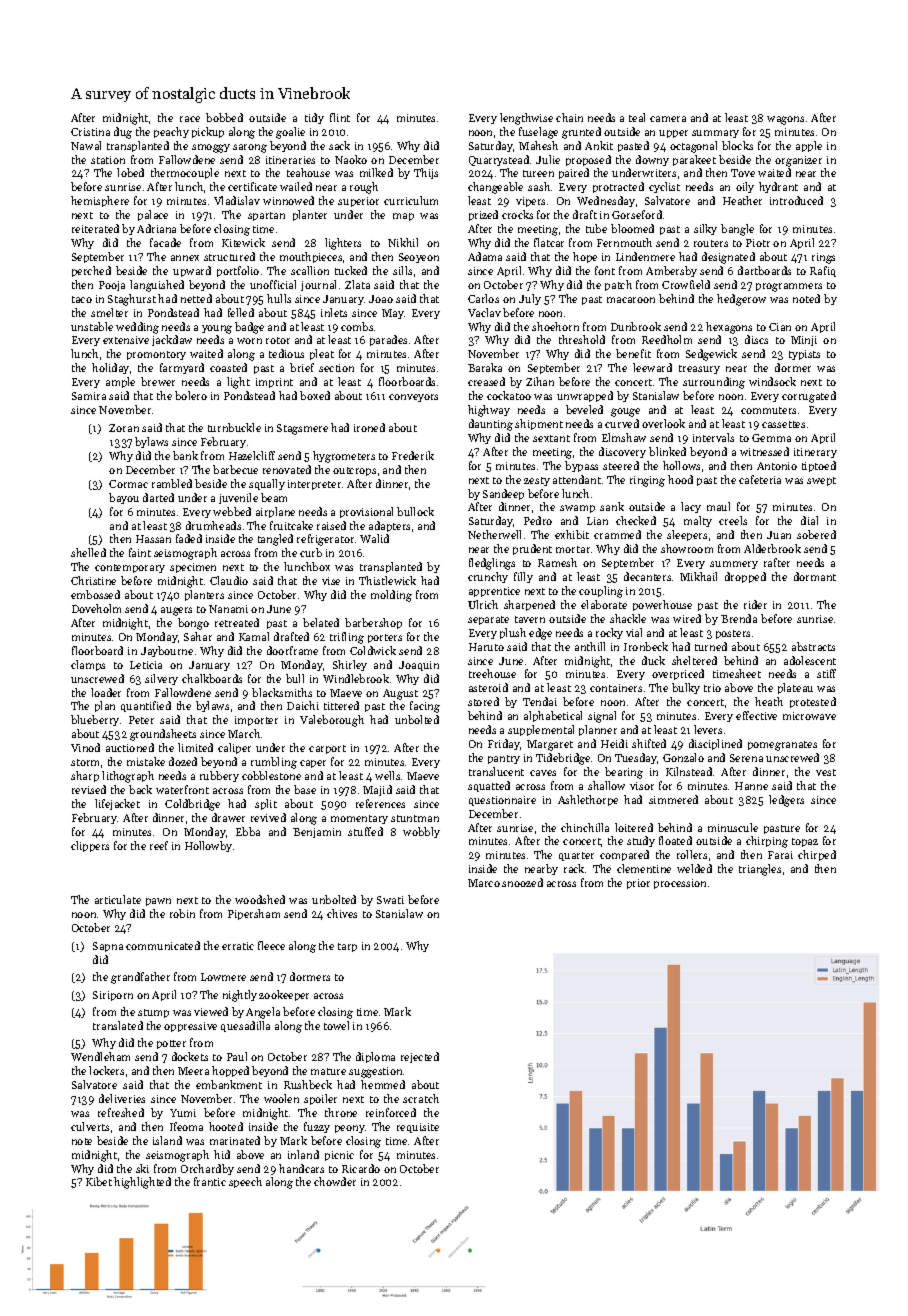 This screenshot has height=1316, width=908. Describe the element at coordinates (389, 526) in the screenshot. I see `adapters` at that location.
